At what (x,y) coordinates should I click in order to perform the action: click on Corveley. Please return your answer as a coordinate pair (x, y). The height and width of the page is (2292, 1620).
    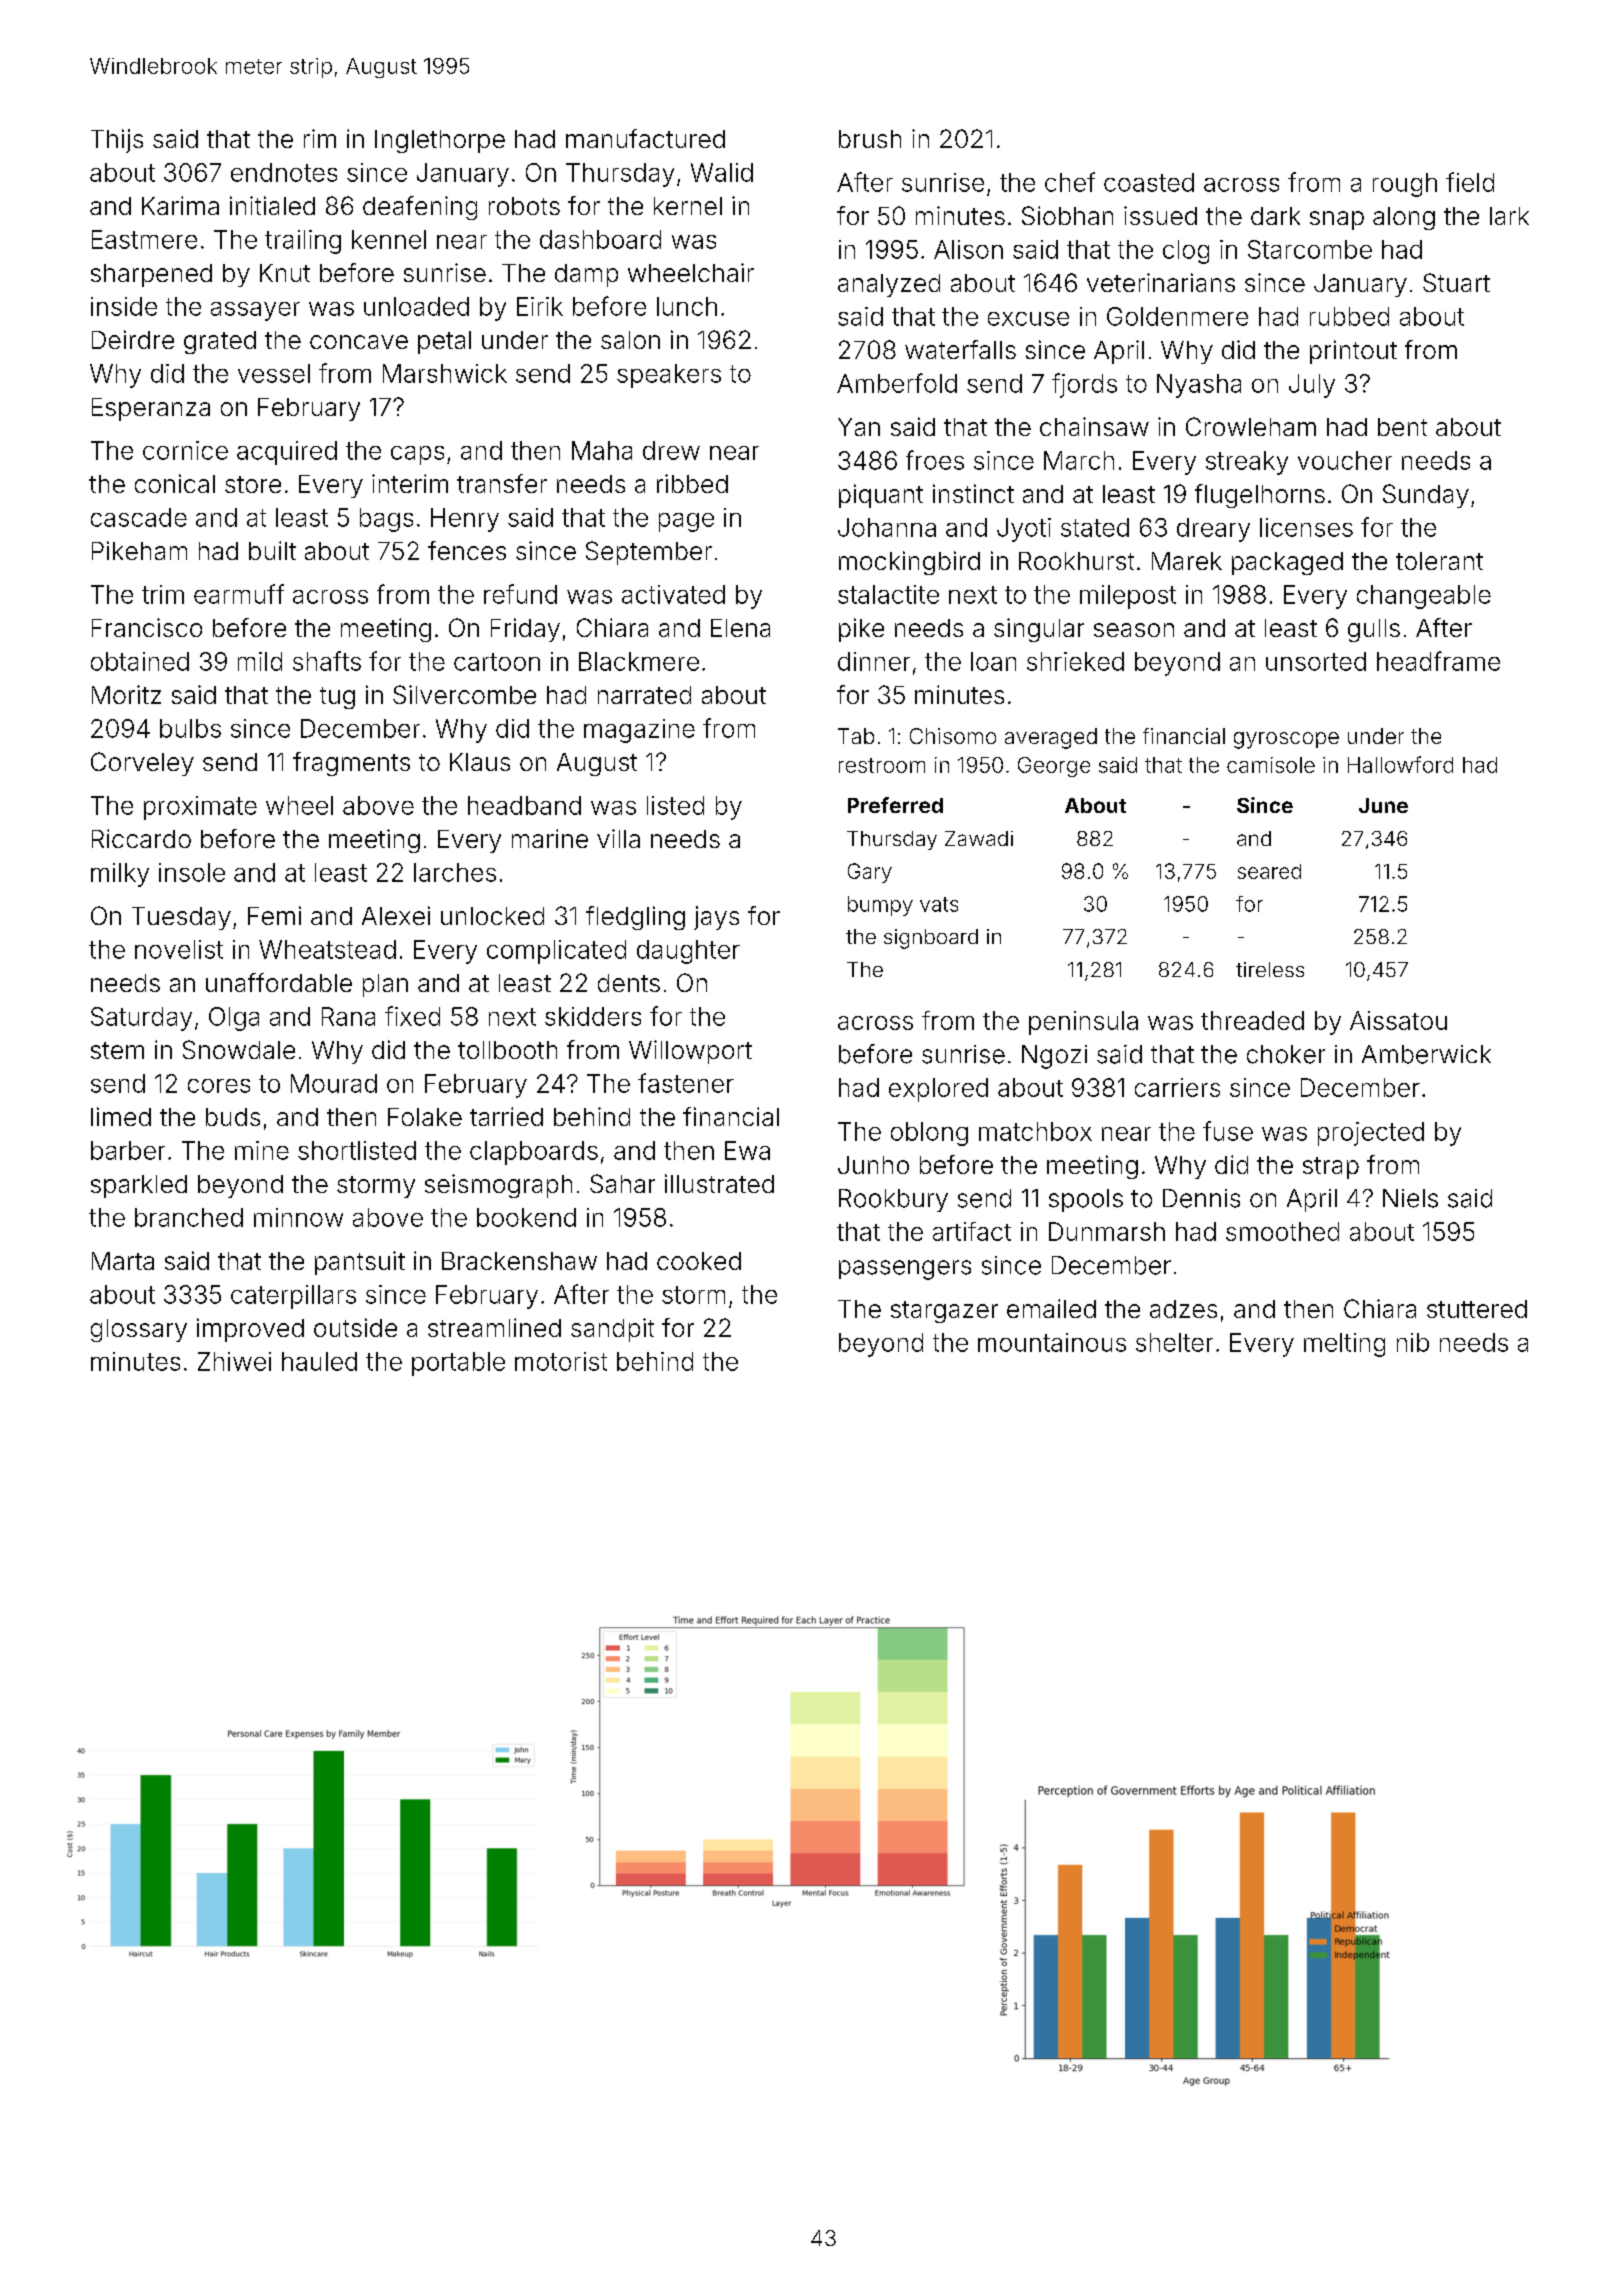
    Looking at the image, I should click on (142, 764).
